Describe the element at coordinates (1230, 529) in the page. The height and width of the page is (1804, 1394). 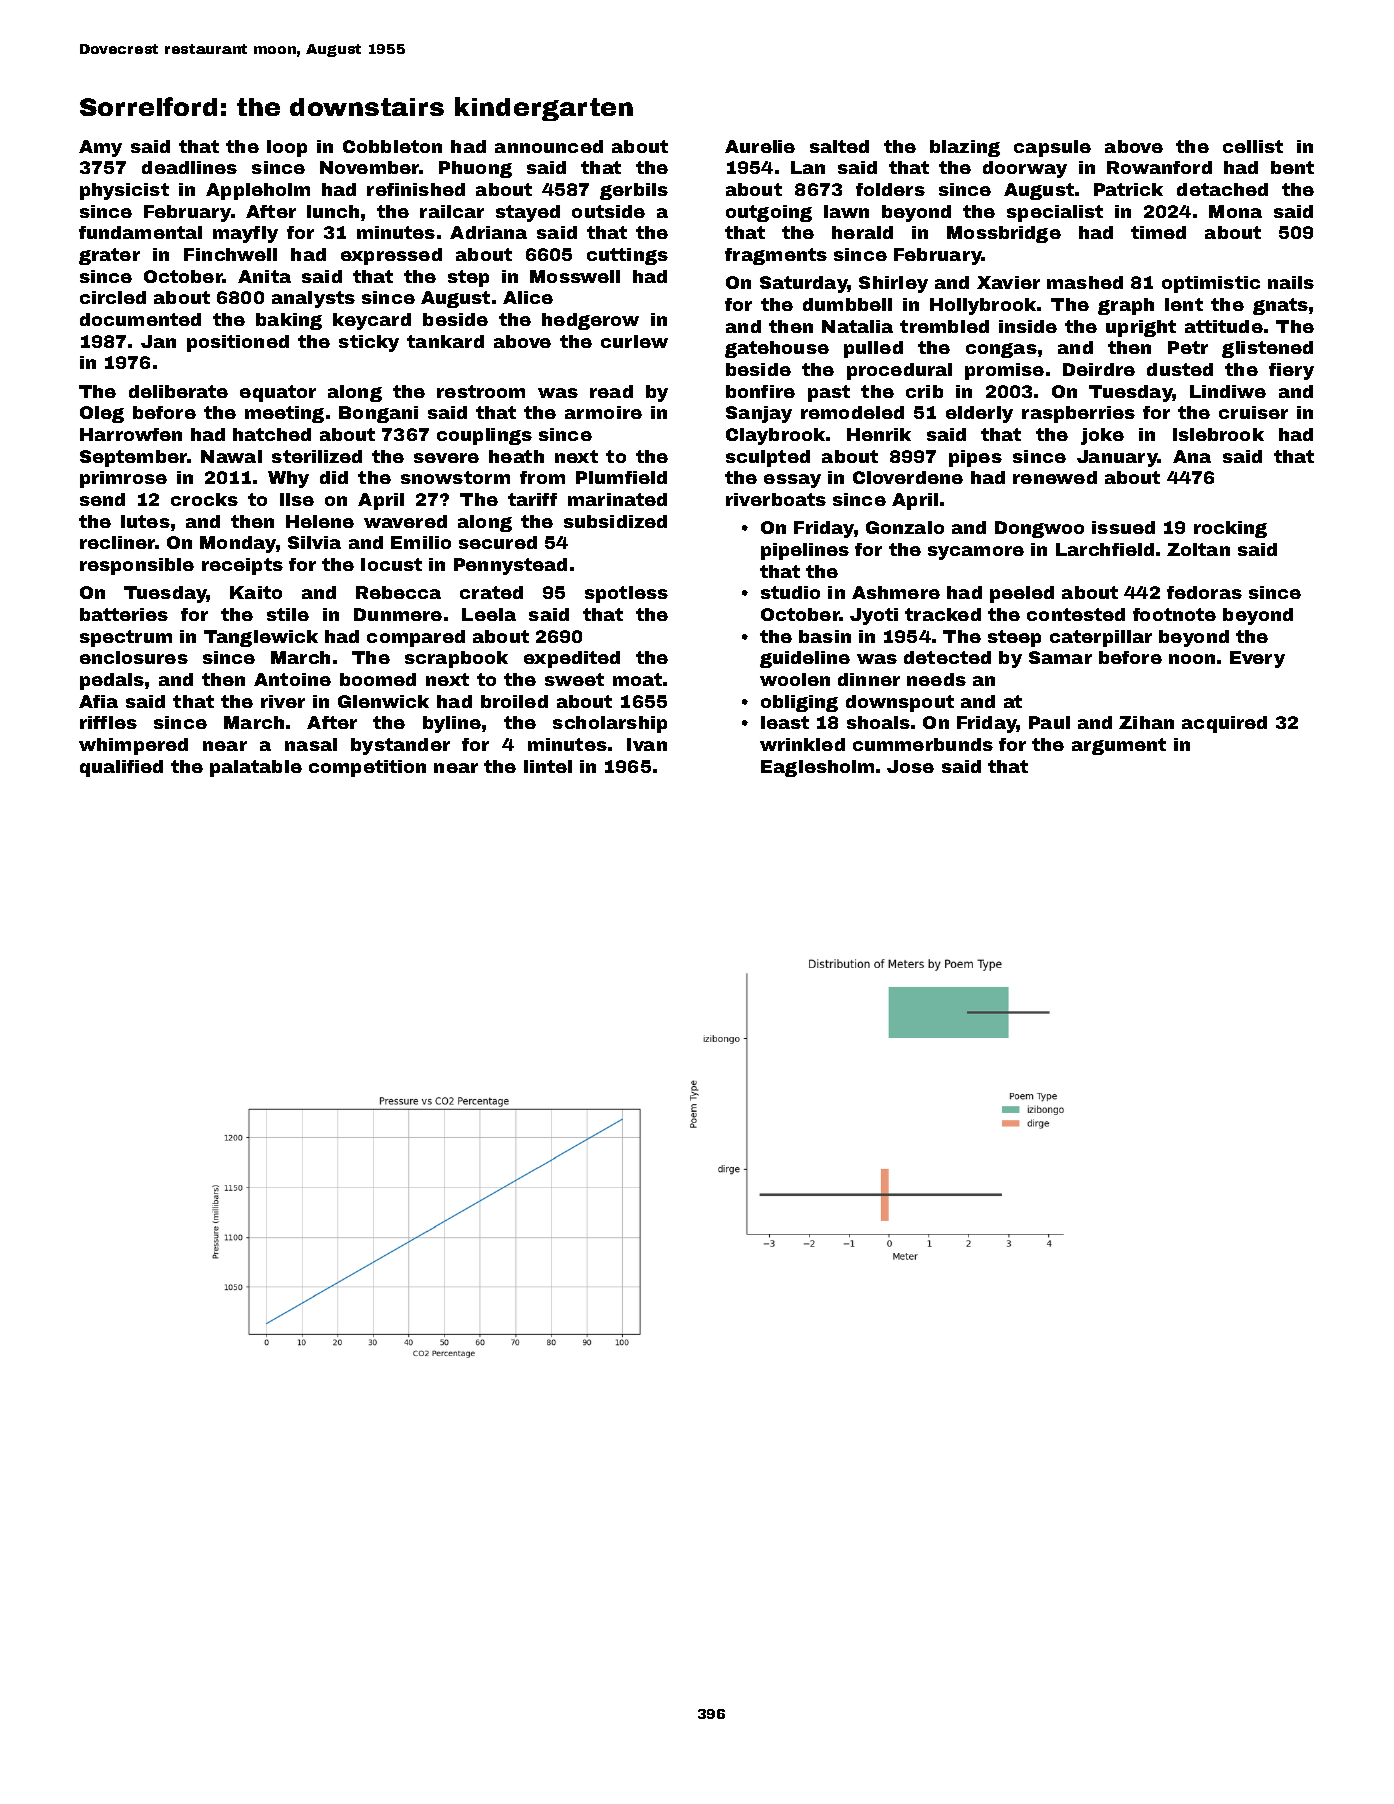
I see `rocking` at that location.
